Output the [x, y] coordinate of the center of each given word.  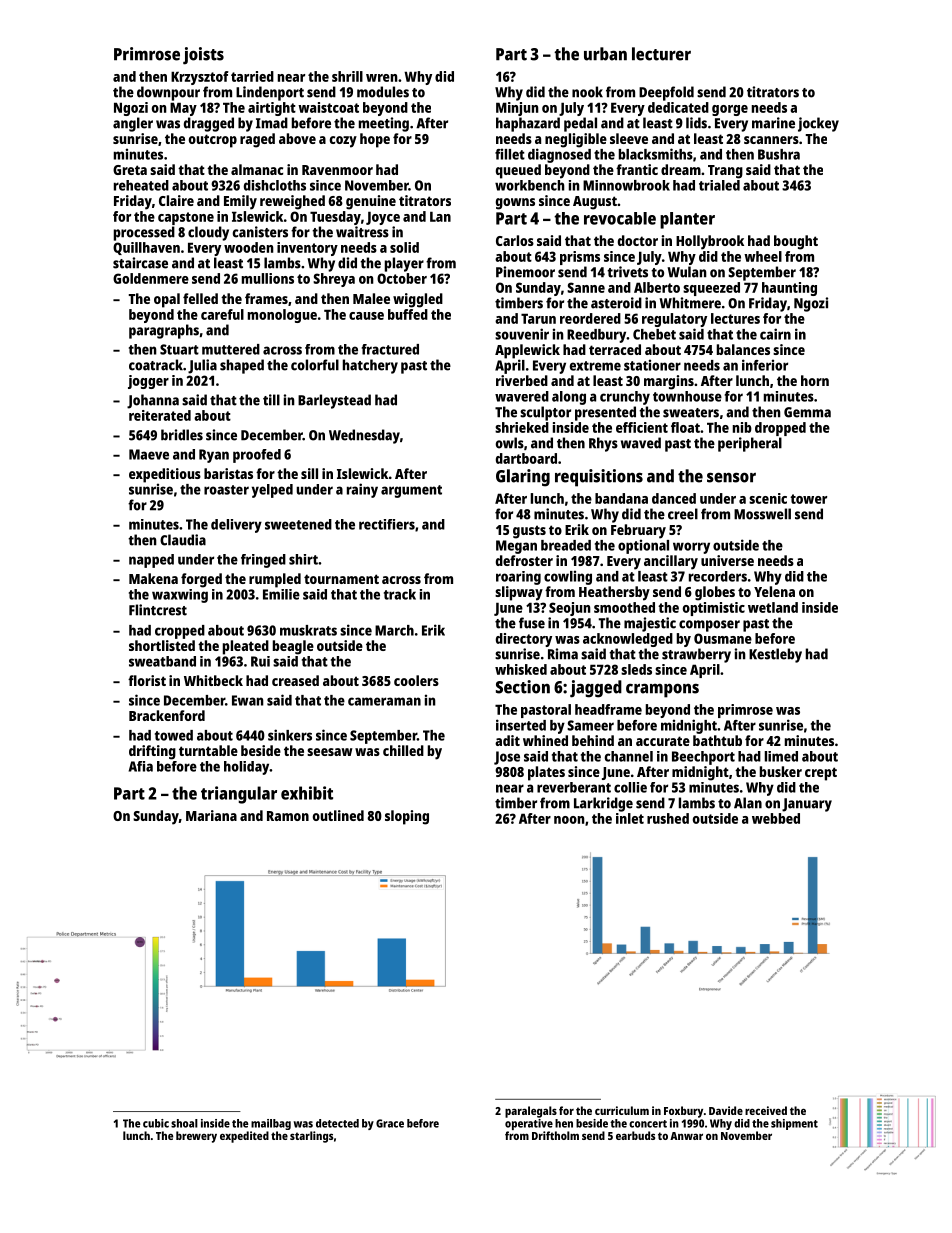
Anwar [686, 1136]
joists [203, 56]
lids [696, 123]
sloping [407, 817]
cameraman [384, 701]
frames [266, 298]
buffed [408, 314]
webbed [776, 818]
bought [796, 242]
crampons [662, 690]
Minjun [517, 109]
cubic [156, 1123]
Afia [141, 766]
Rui [260, 661]
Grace [390, 1123]
